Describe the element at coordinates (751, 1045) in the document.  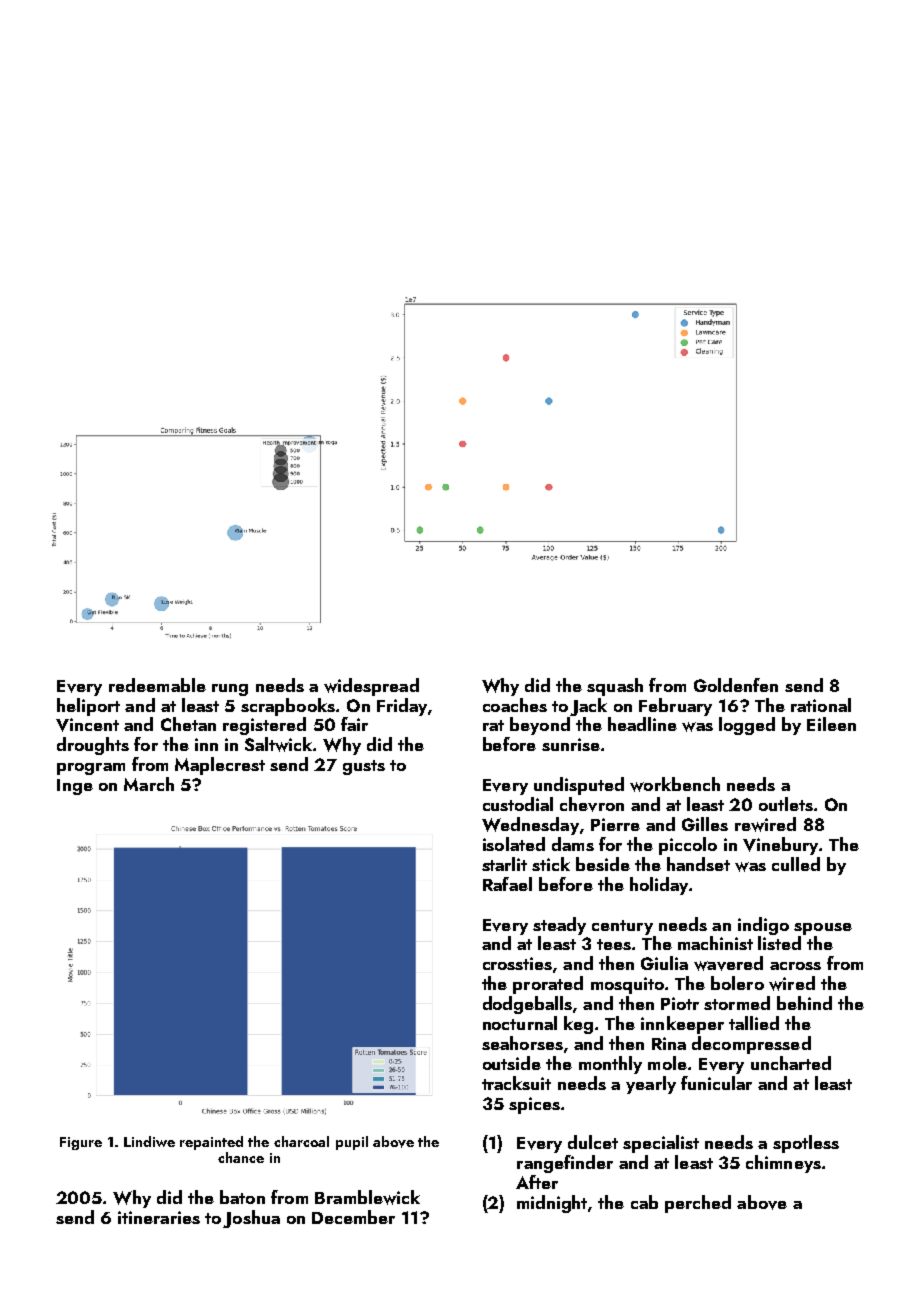
I see `decompressed` at that location.
